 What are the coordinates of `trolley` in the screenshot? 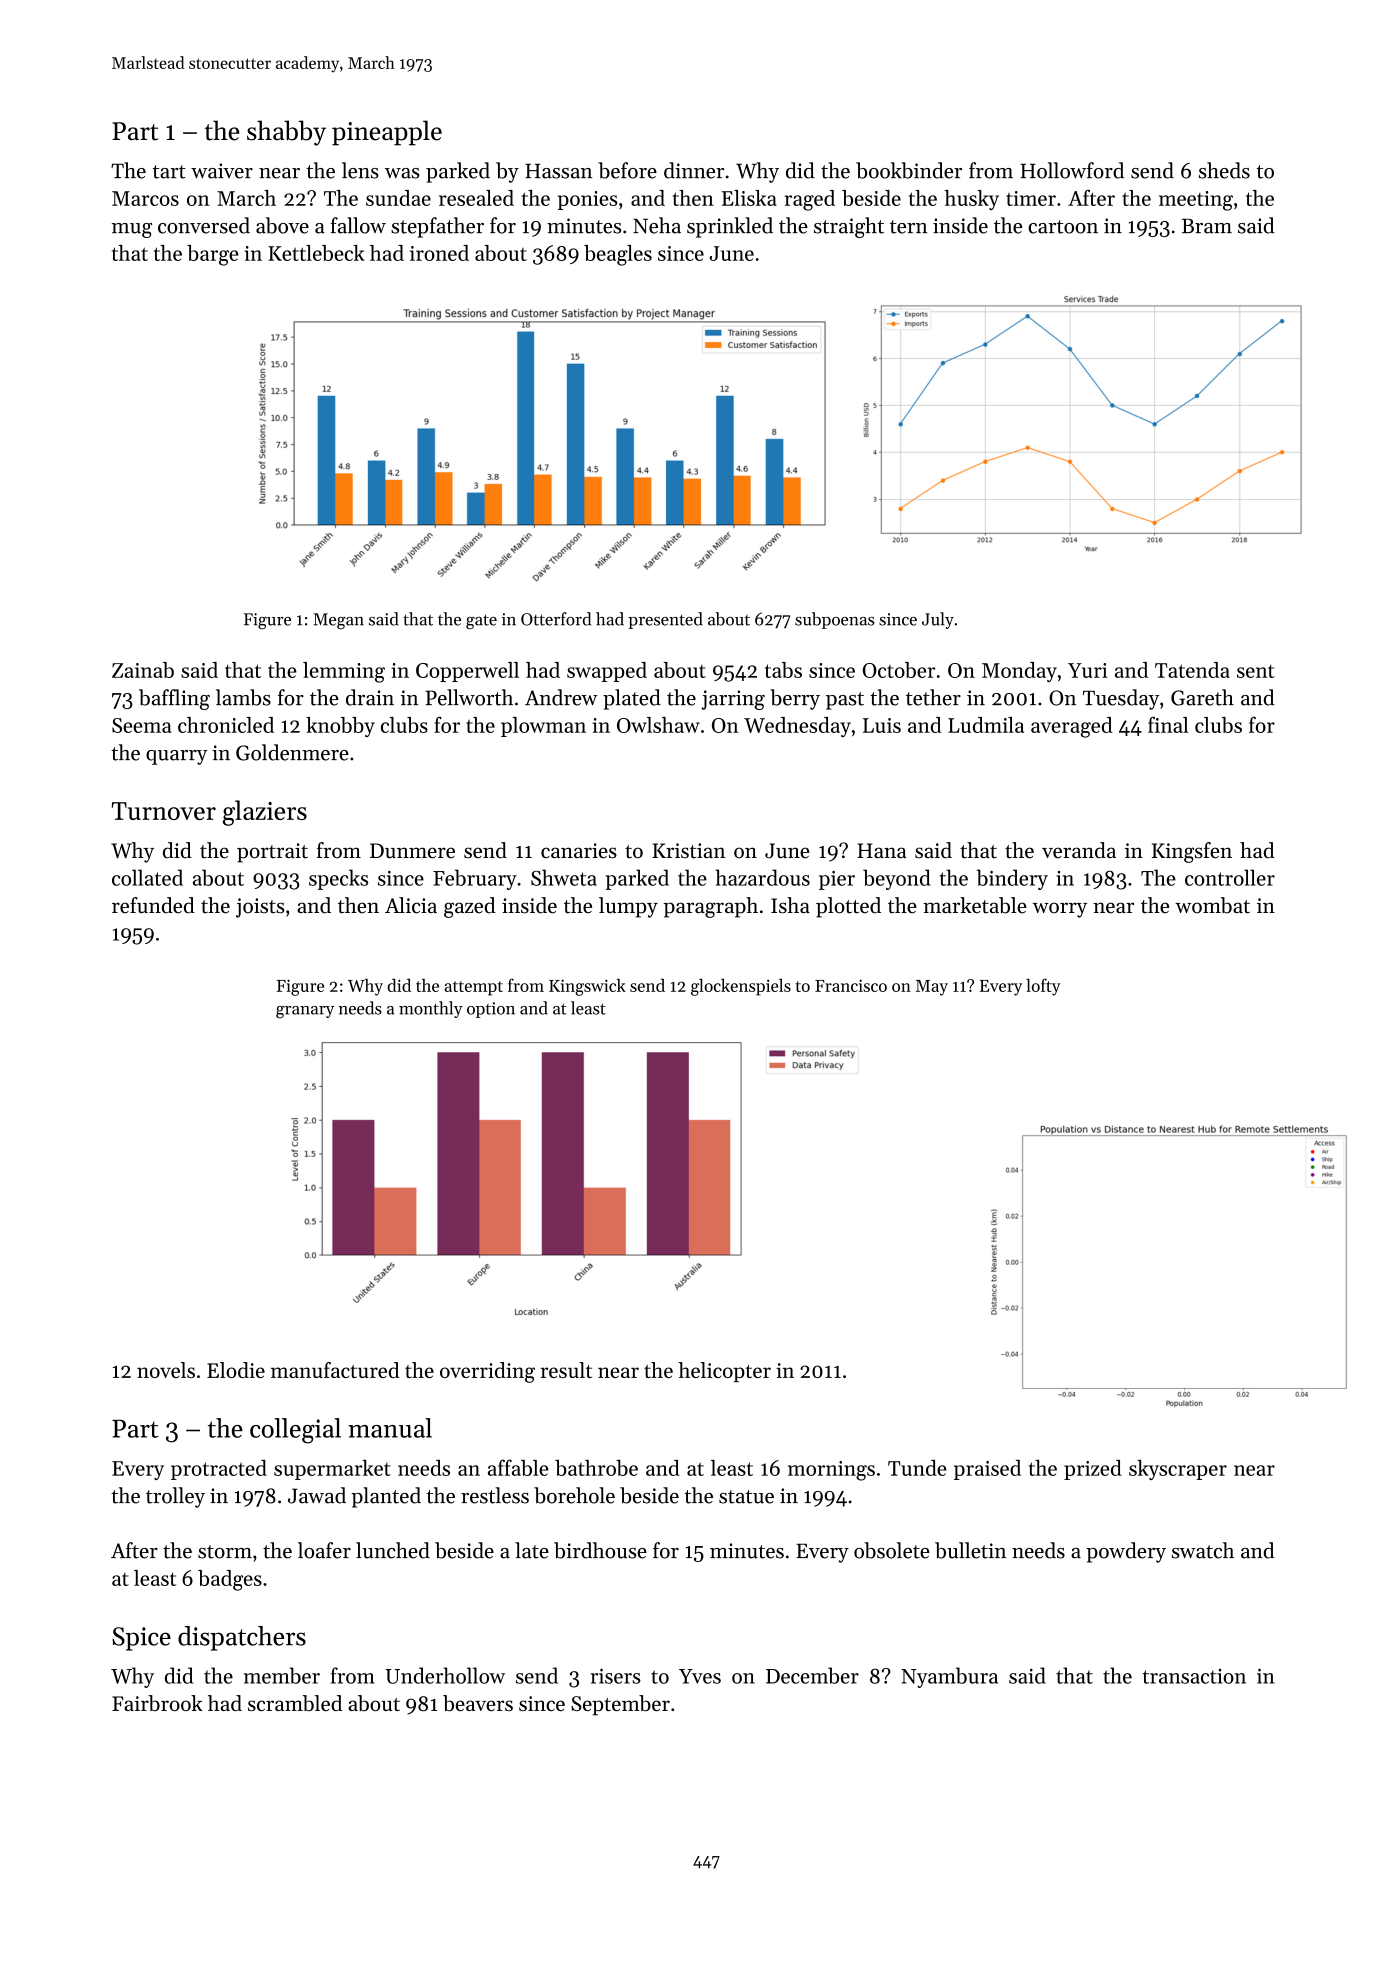 It's located at (175, 1497).
